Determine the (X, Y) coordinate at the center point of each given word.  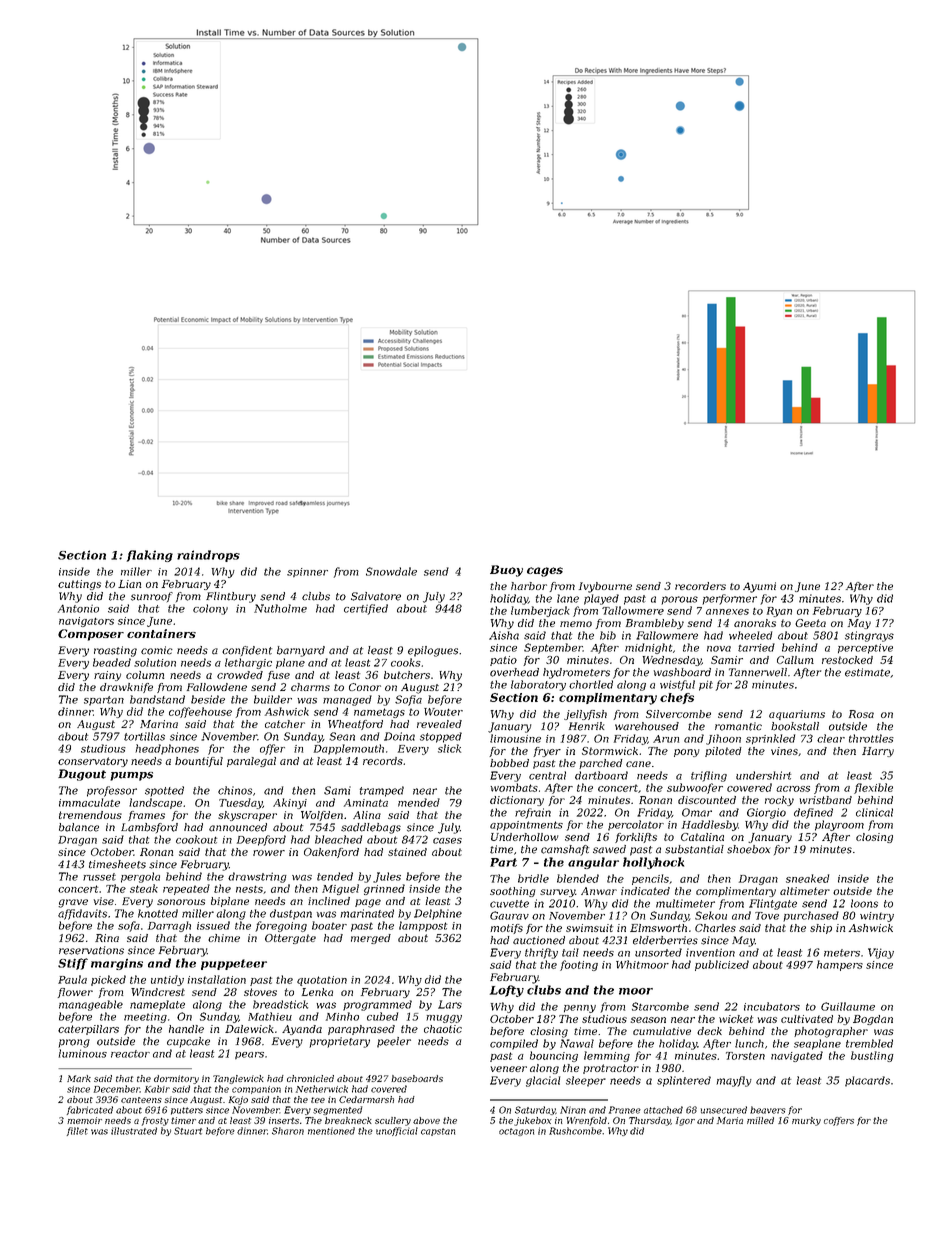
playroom (839, 825)
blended (578, 878)
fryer (547, 752)
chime (224, 938)
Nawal (577, 1043)
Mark (79, 1078)
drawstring (257, 877)
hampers (840, 965)
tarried (756, 647)
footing (579, 965)
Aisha (504, 635)
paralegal (251, 762)
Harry (878, 752)
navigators (86, 622)
